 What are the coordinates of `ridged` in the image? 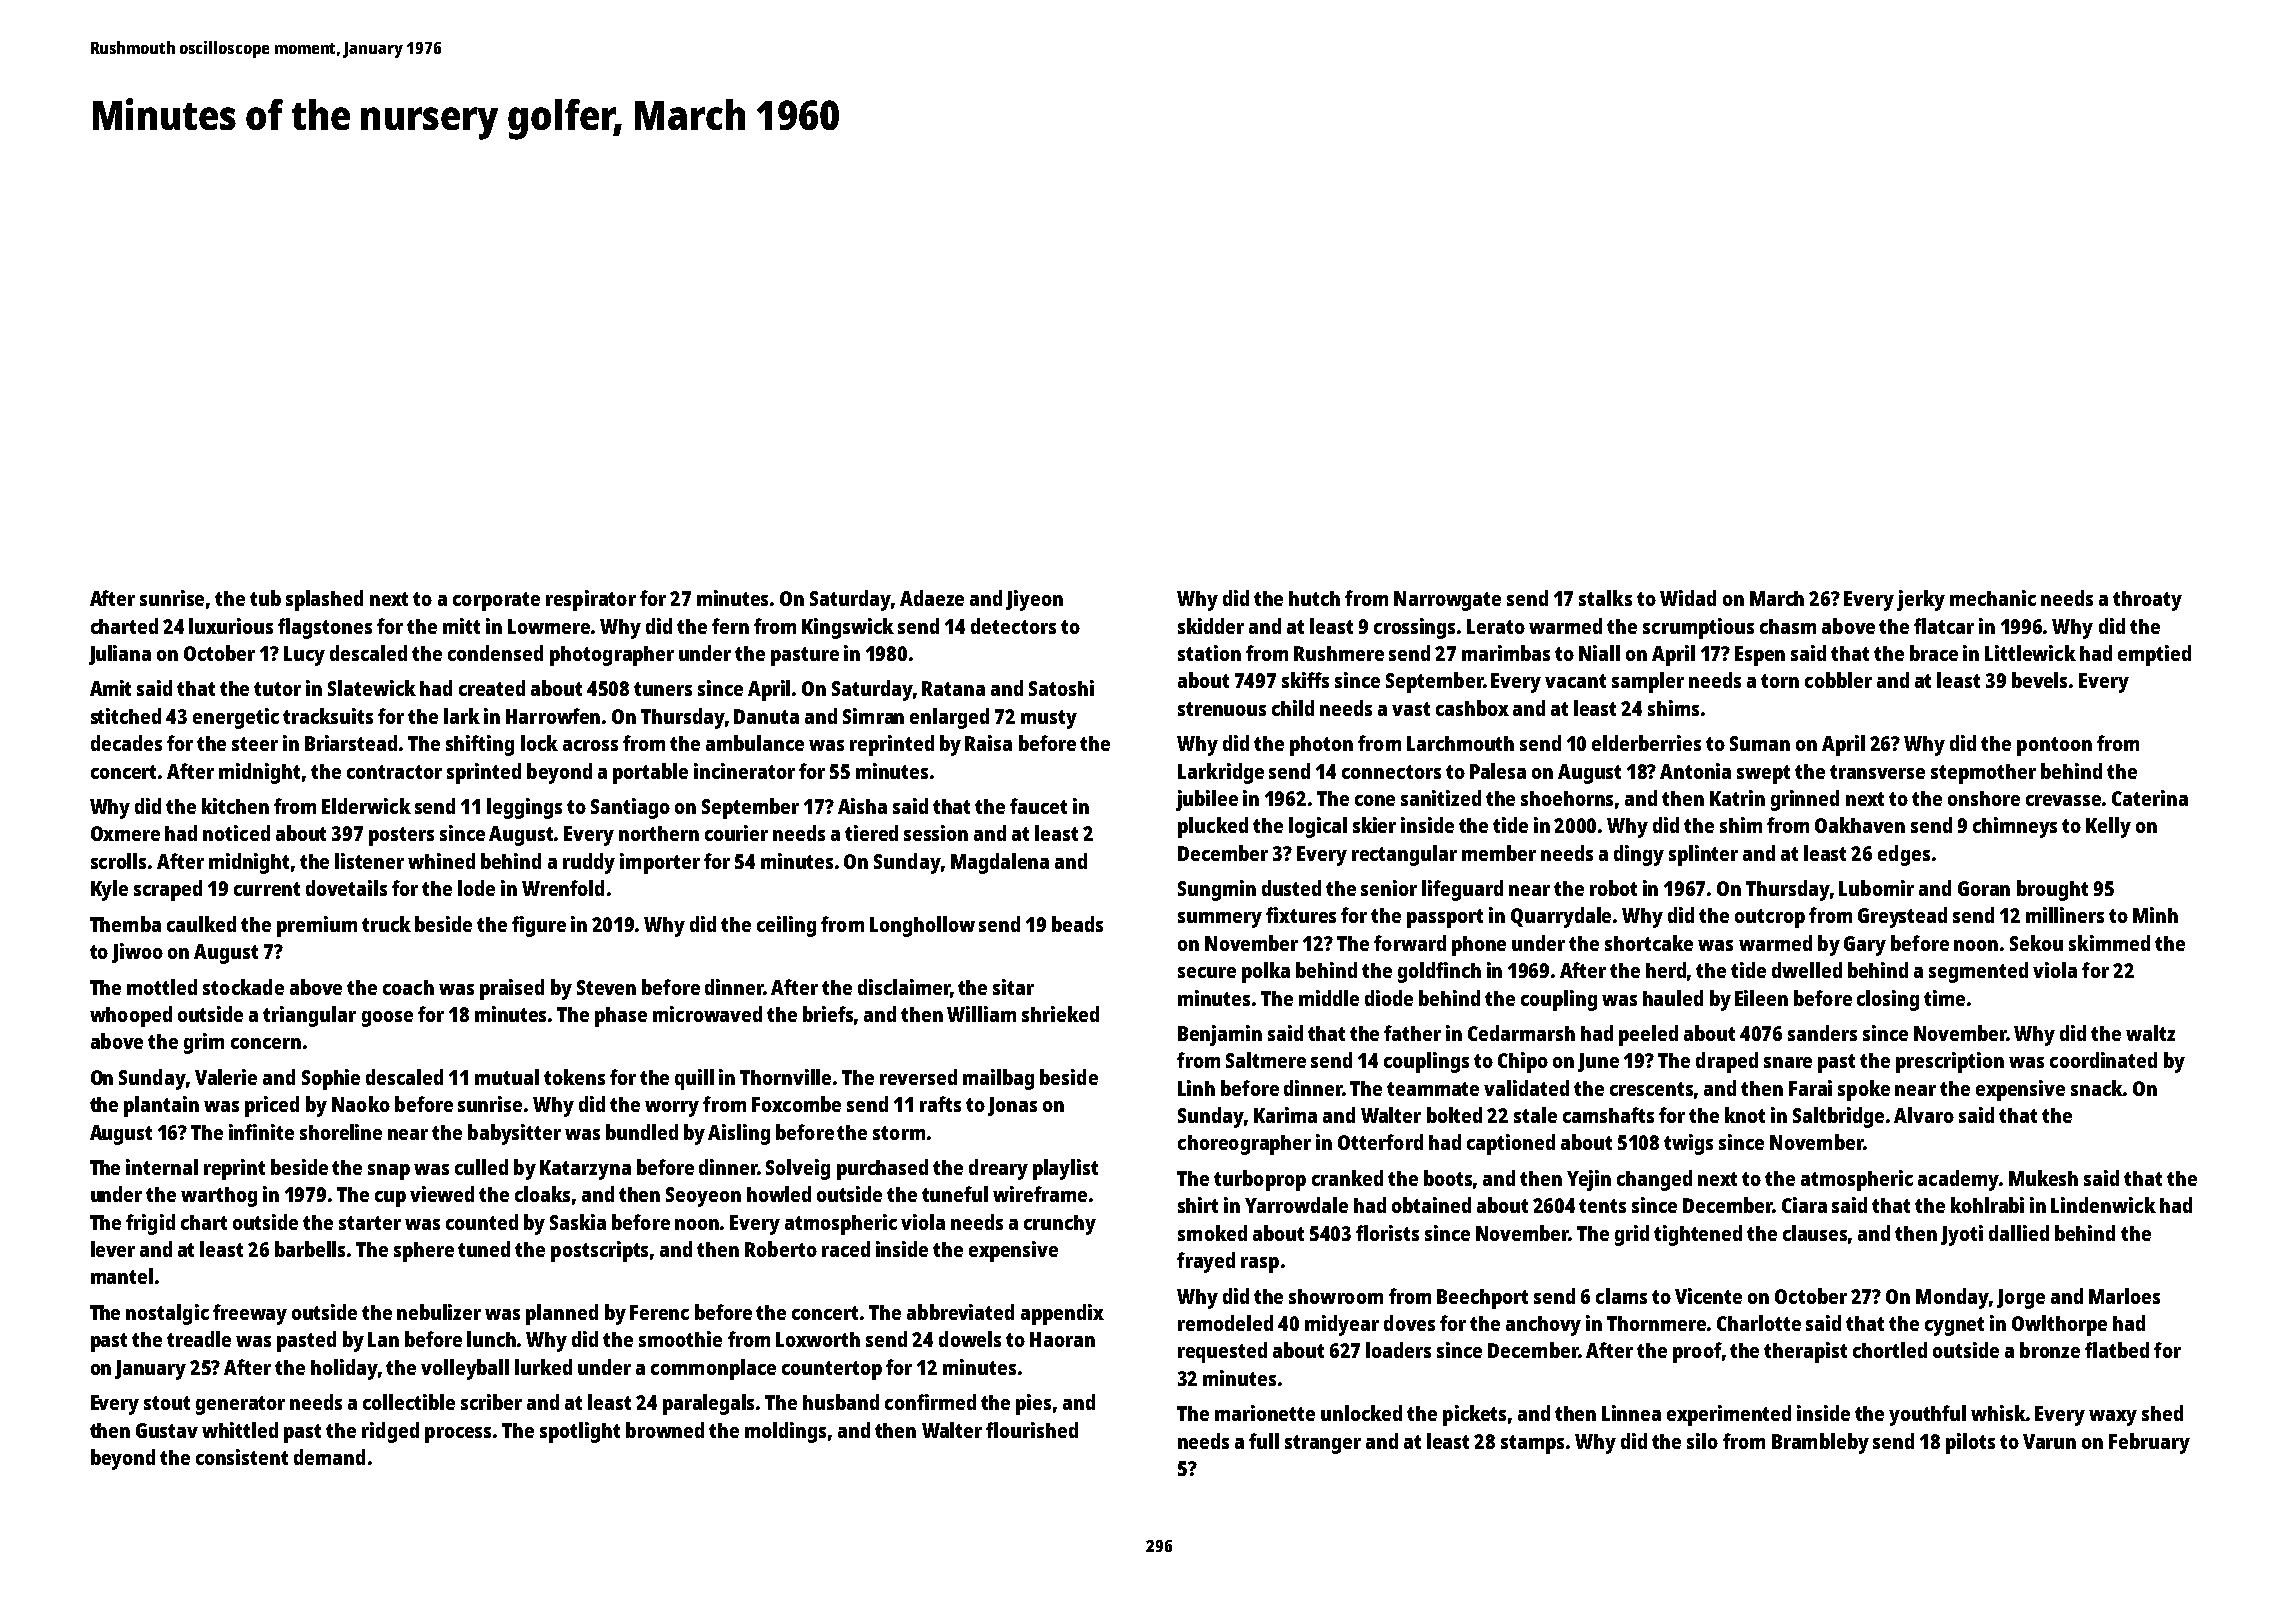 It's located at (390, 1432).
